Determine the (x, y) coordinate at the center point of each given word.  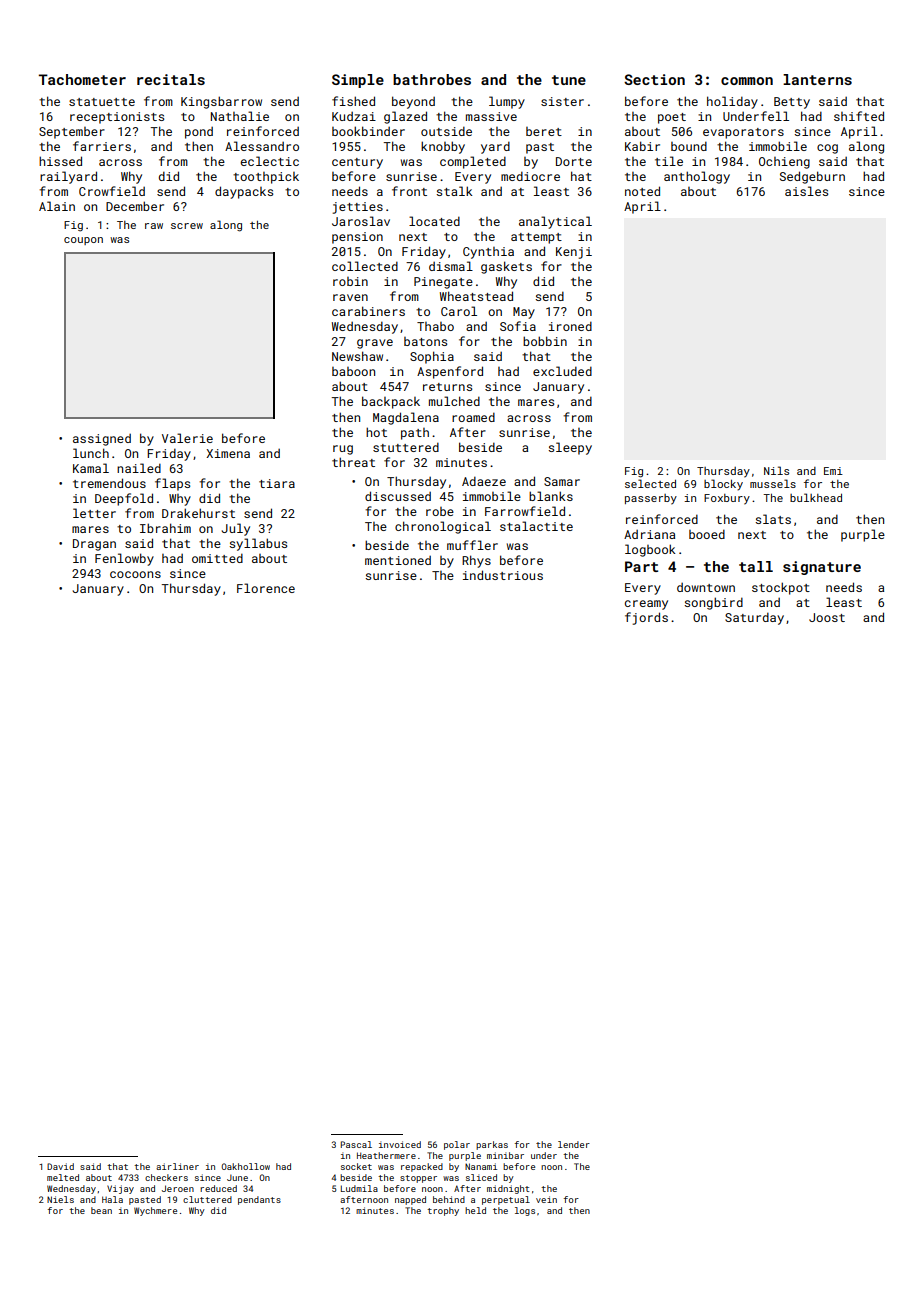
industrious (503, 575)
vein (546, 1199)
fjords (646, 618)
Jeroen (178, 1188)
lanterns (817, 79)
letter (94, 513)
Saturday (754, 618)
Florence (266, 588)
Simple (358, 81)
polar (457, 1145)
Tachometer (82, 79)
